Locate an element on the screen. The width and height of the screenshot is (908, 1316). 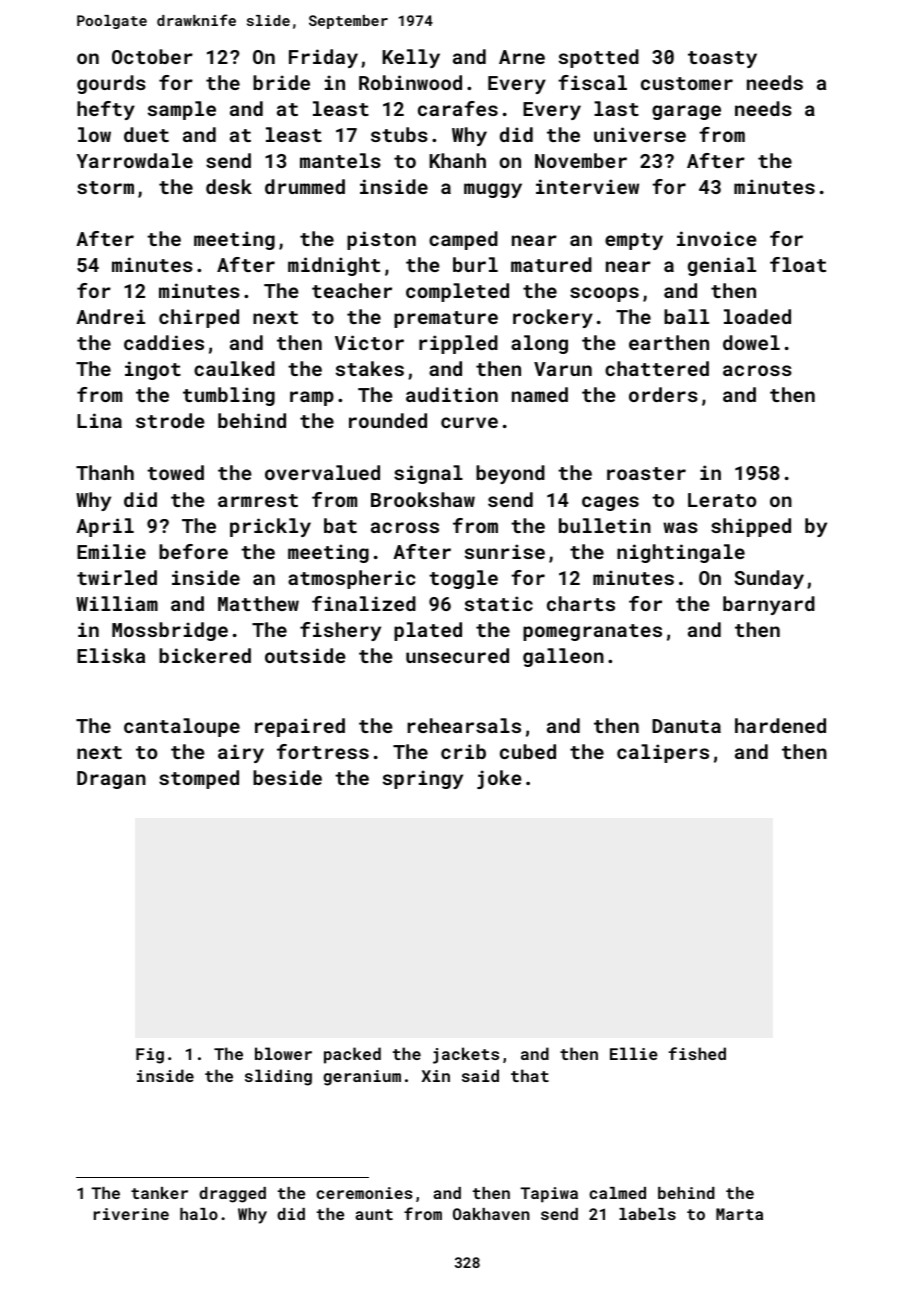
spotted is located at coordinates (599, 58).
